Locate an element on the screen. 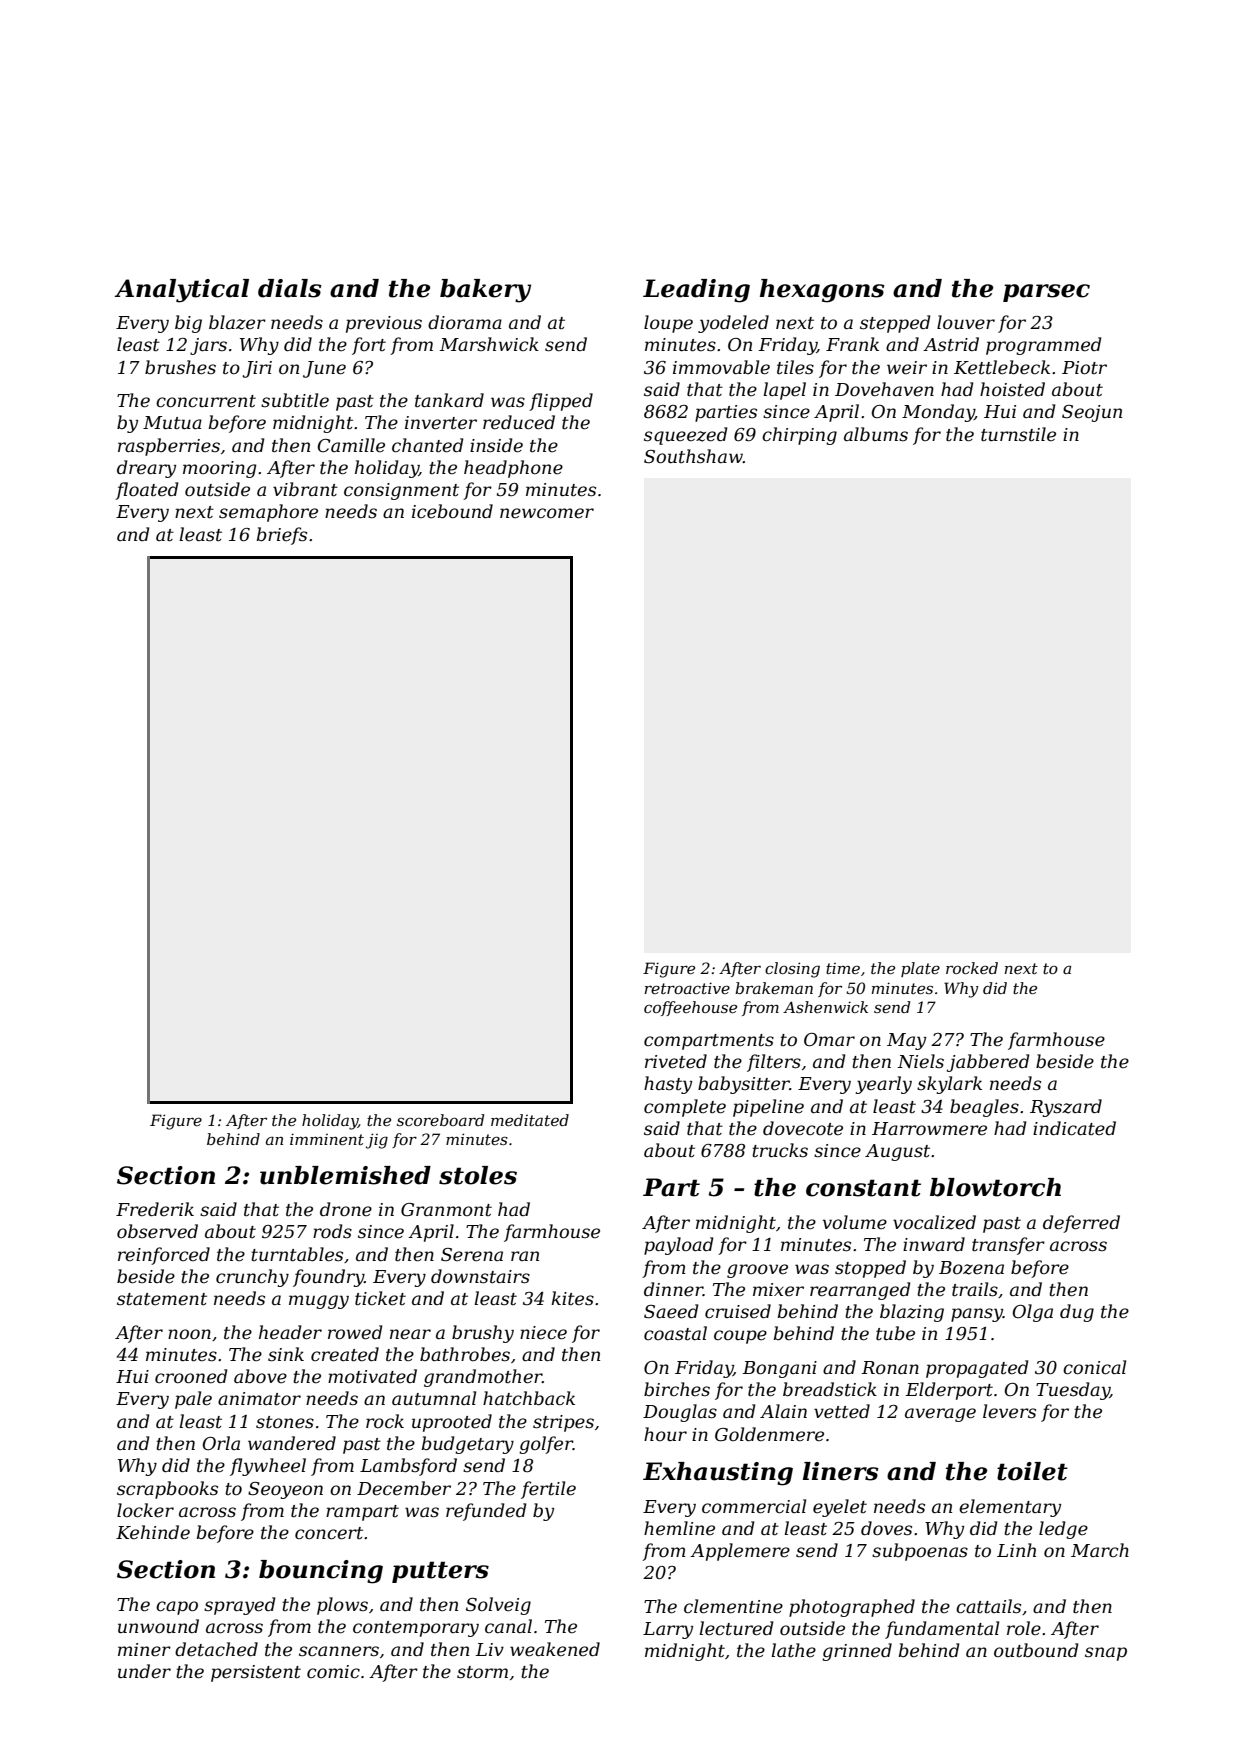  closing is located at coordinates (792, 970).
